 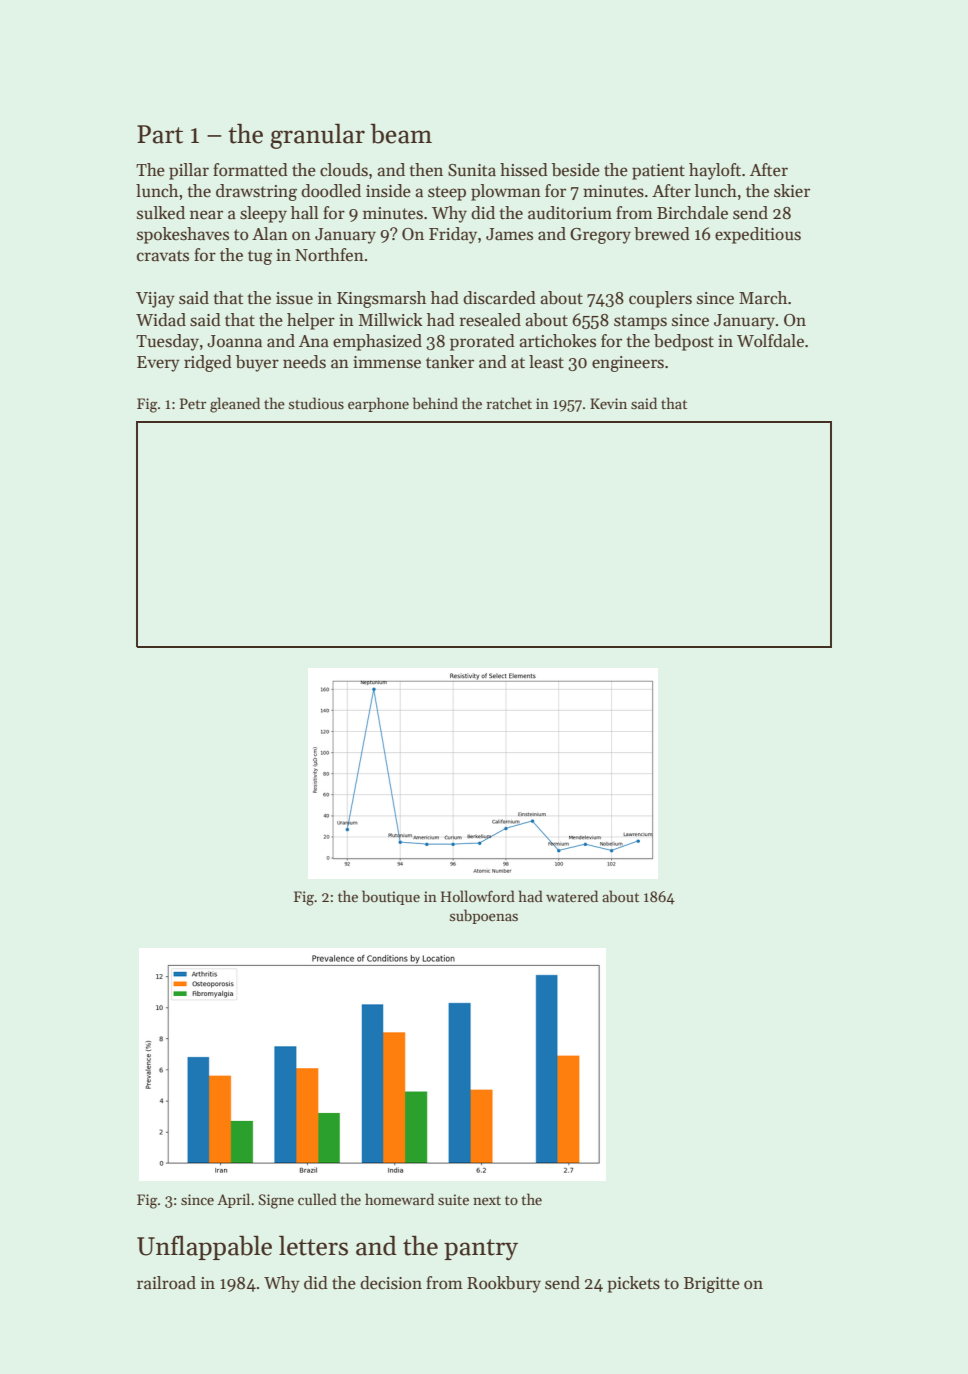 What do you see at coordinates (658, 172) in the screenshot?
I see `patient` at bounding box center [658, 172].
